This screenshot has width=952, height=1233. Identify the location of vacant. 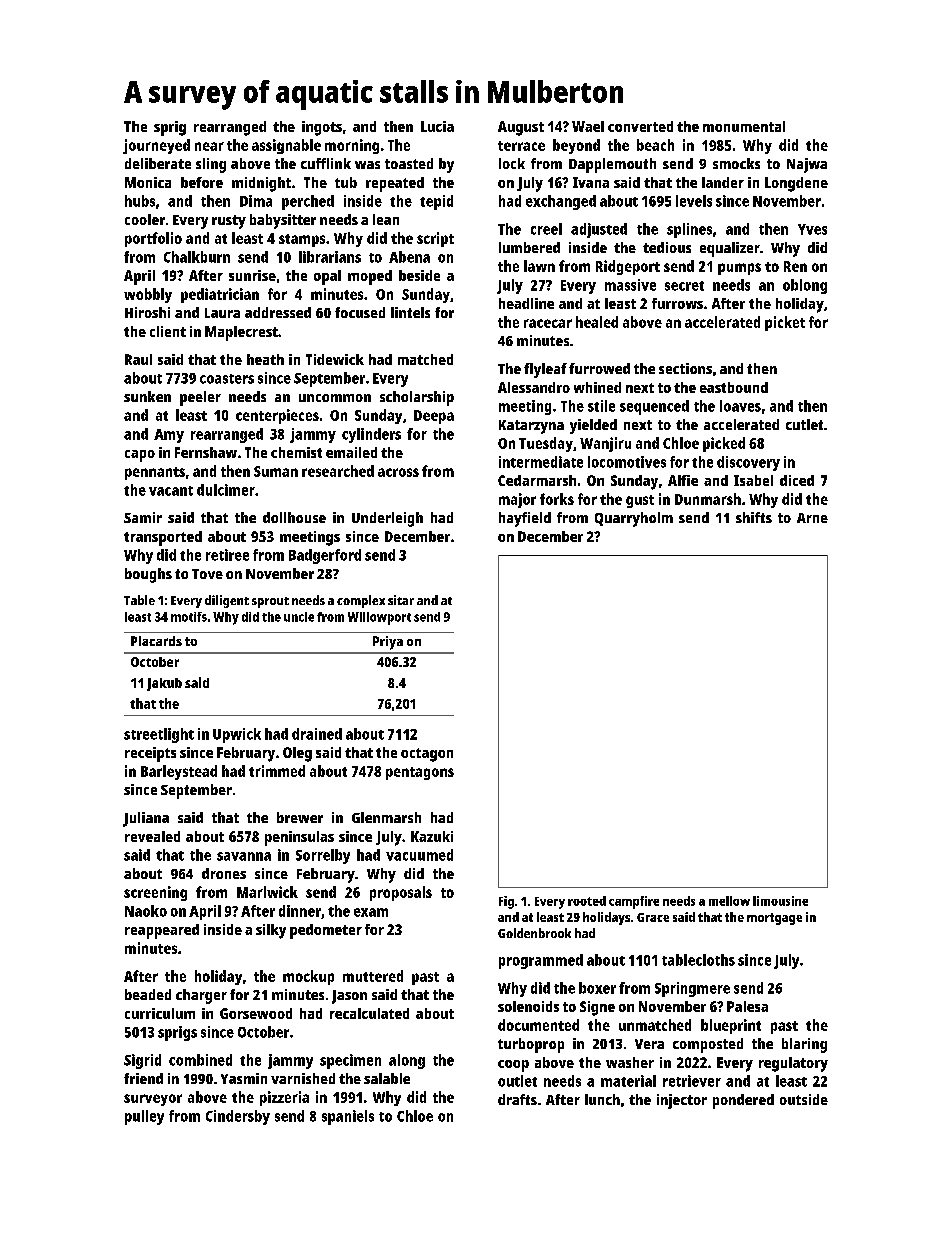
(171, 491).
